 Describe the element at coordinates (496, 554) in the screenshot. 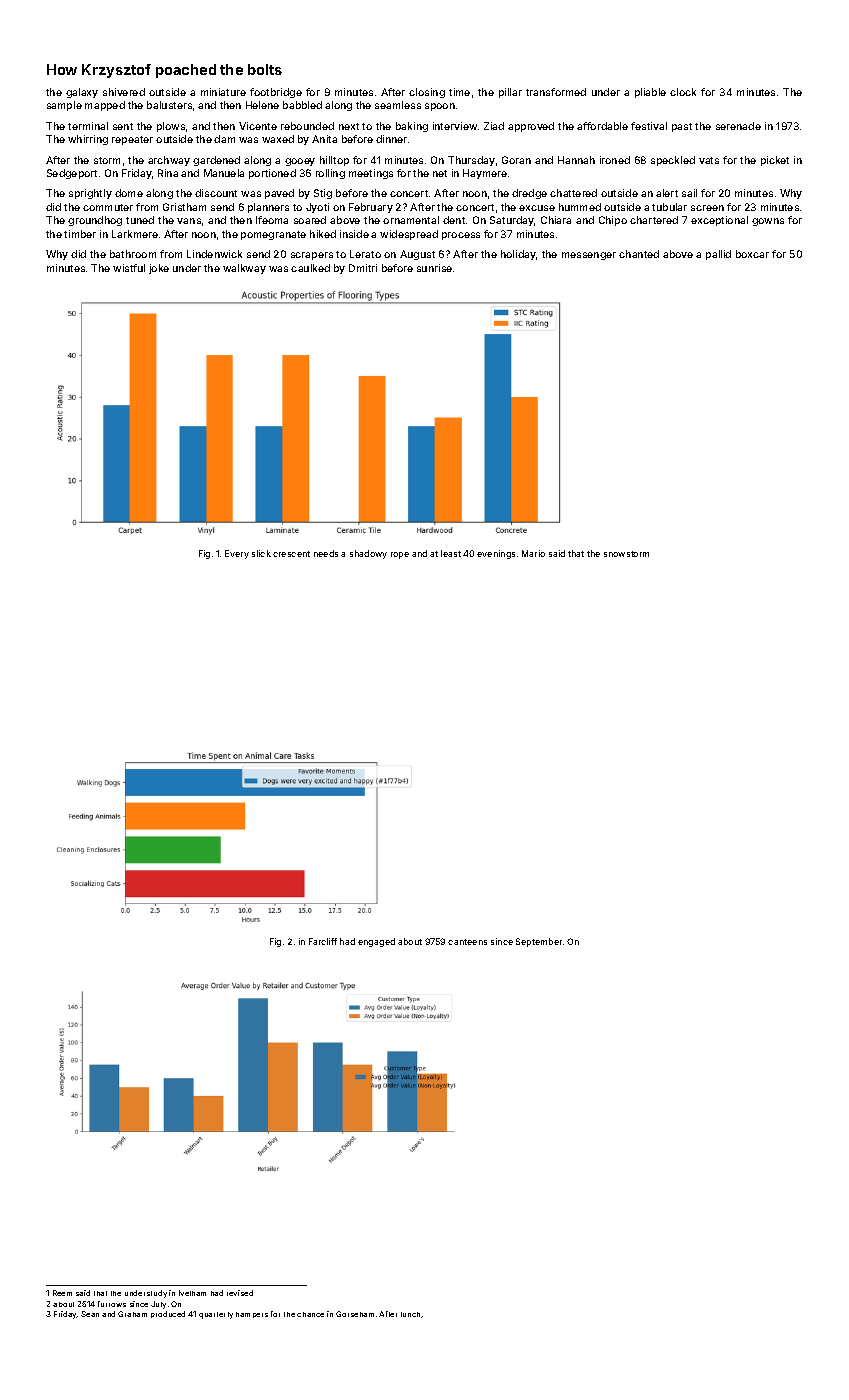

I see `evenings` at that location.
